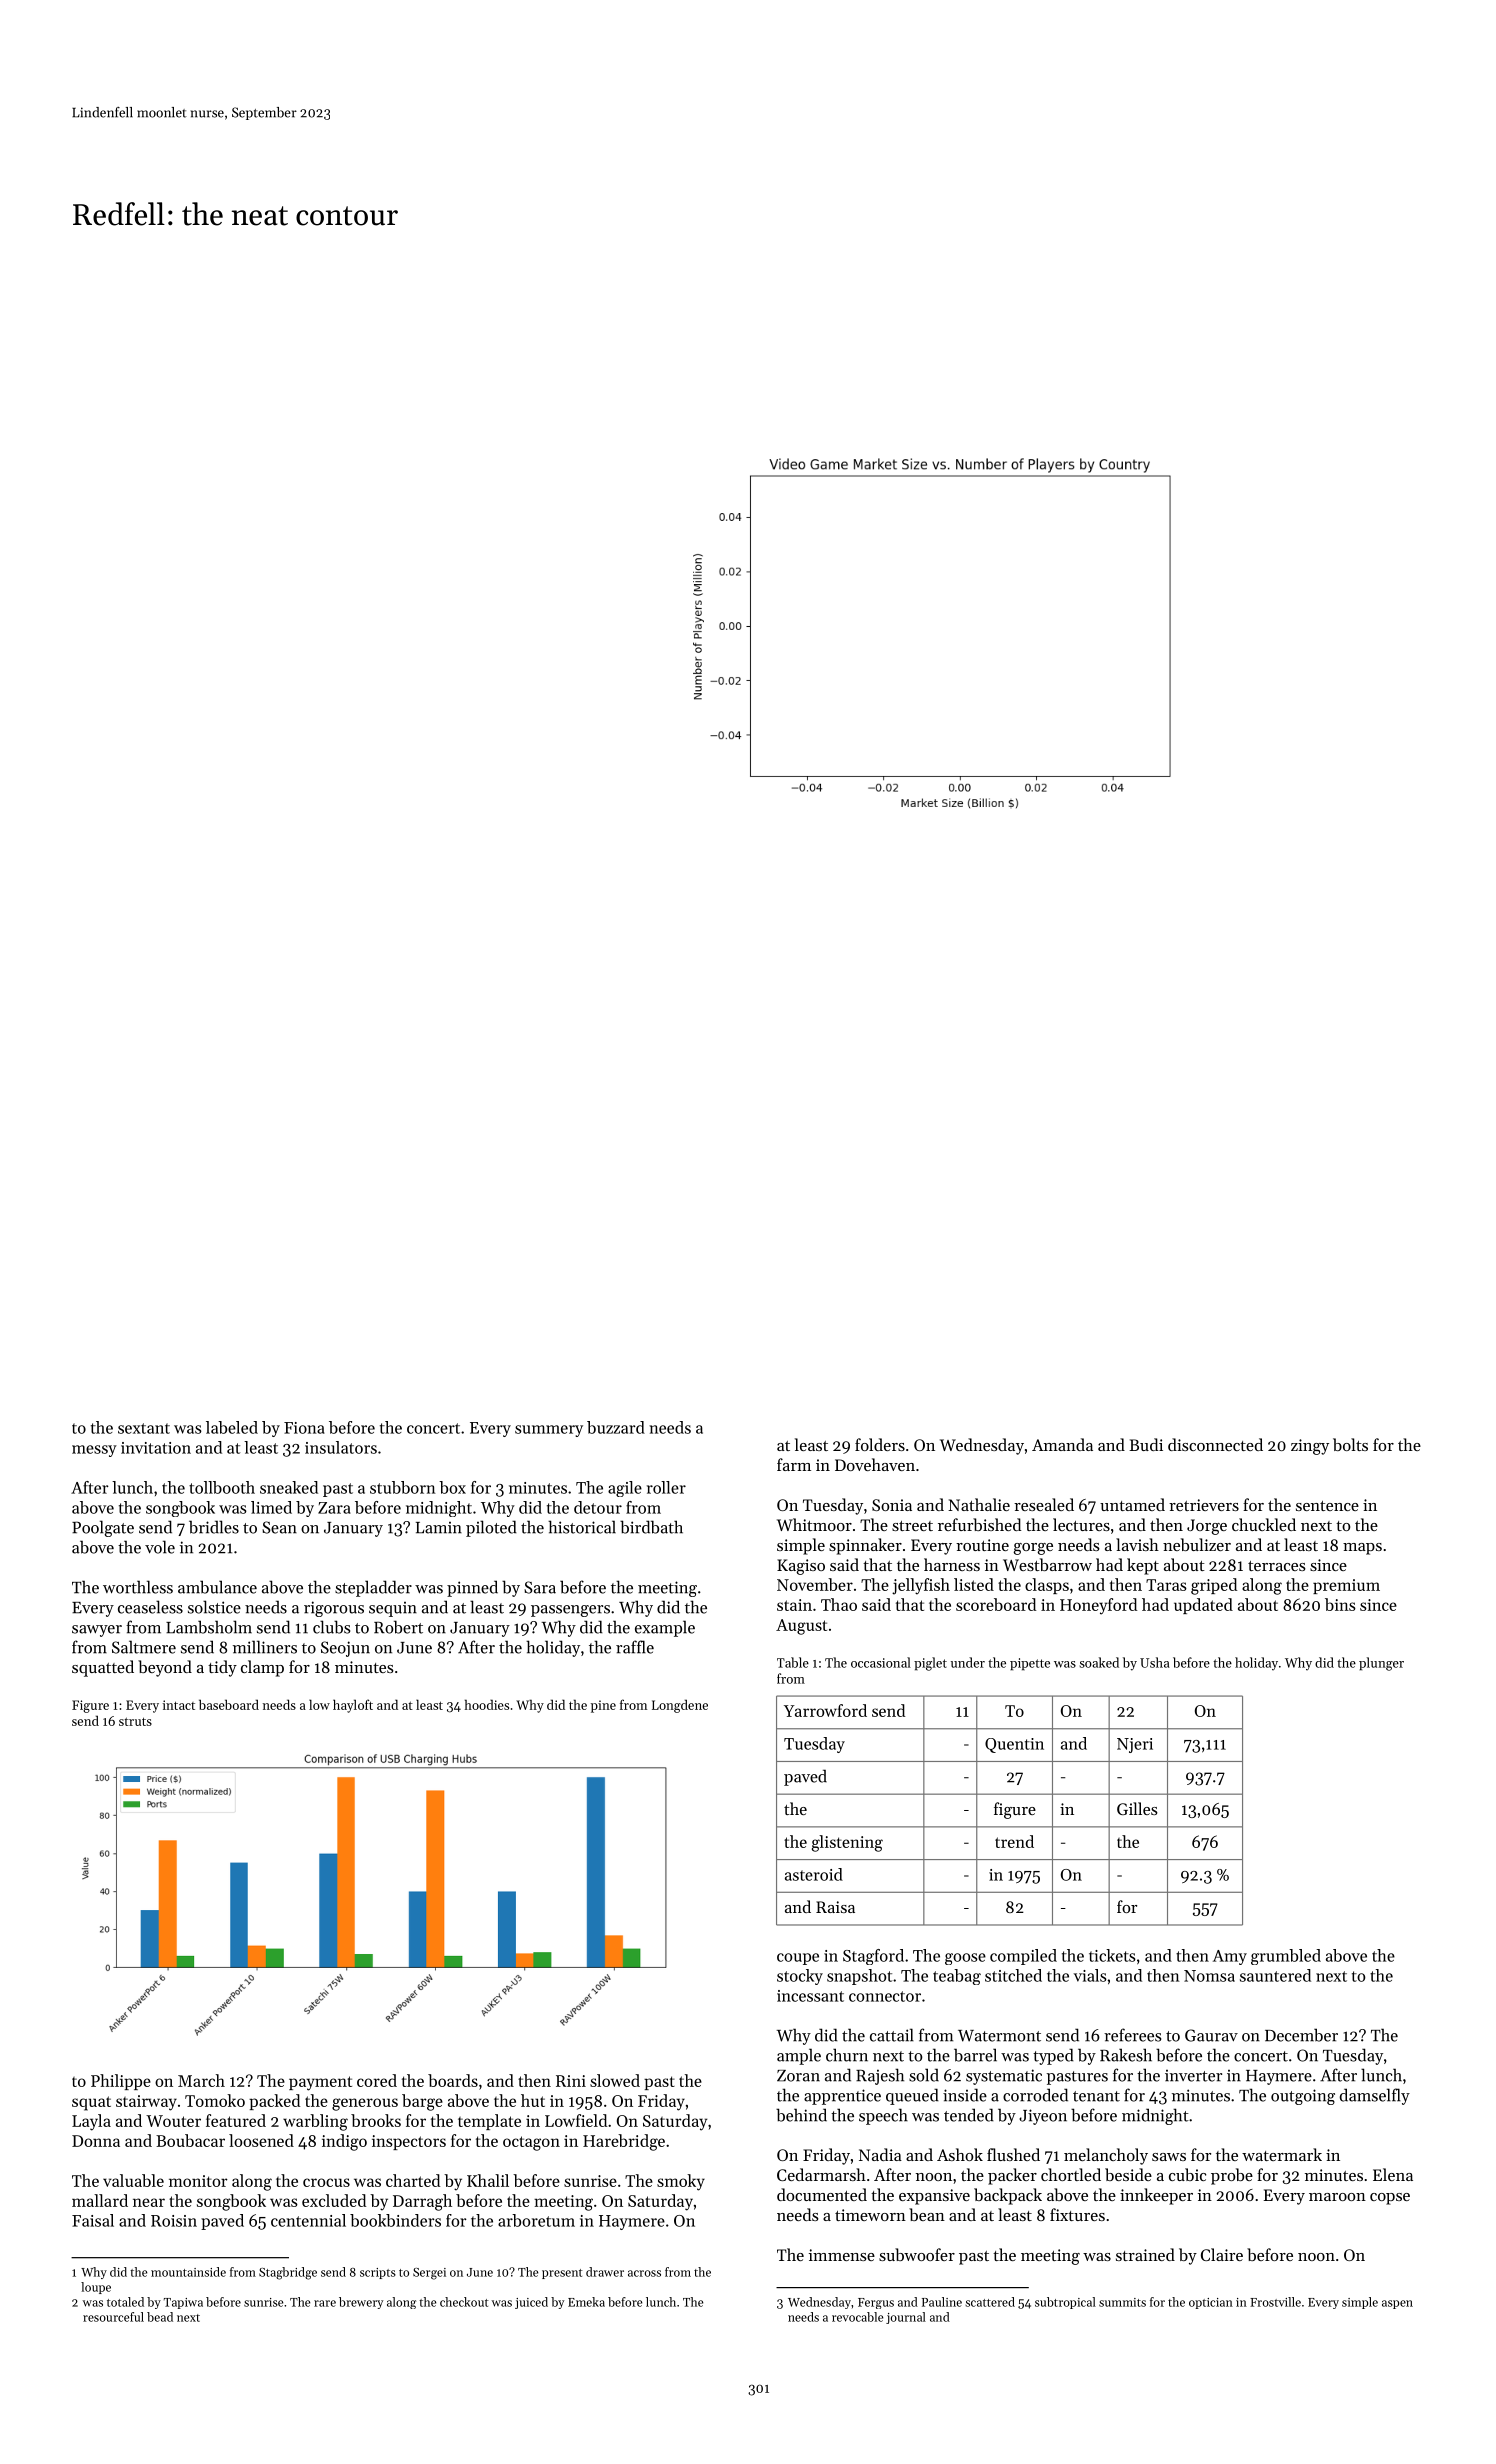 This page has width=1496, height=2464. Describe the element at coordinates (1397, 2304) in the page. I see `aspen` at that location.
